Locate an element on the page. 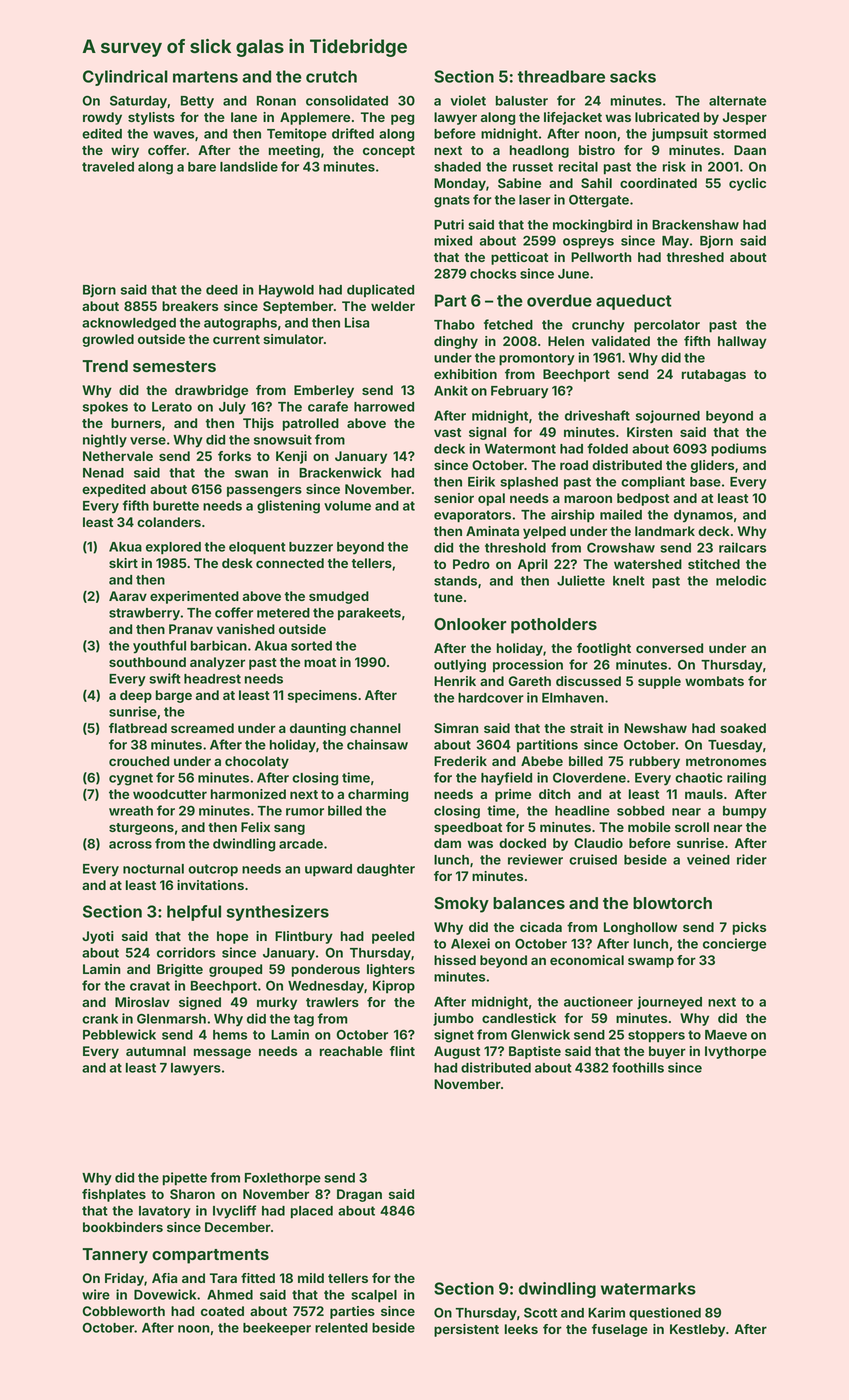 This image has width=849, height=1400. daunting is located at coordinates (318, 729).
